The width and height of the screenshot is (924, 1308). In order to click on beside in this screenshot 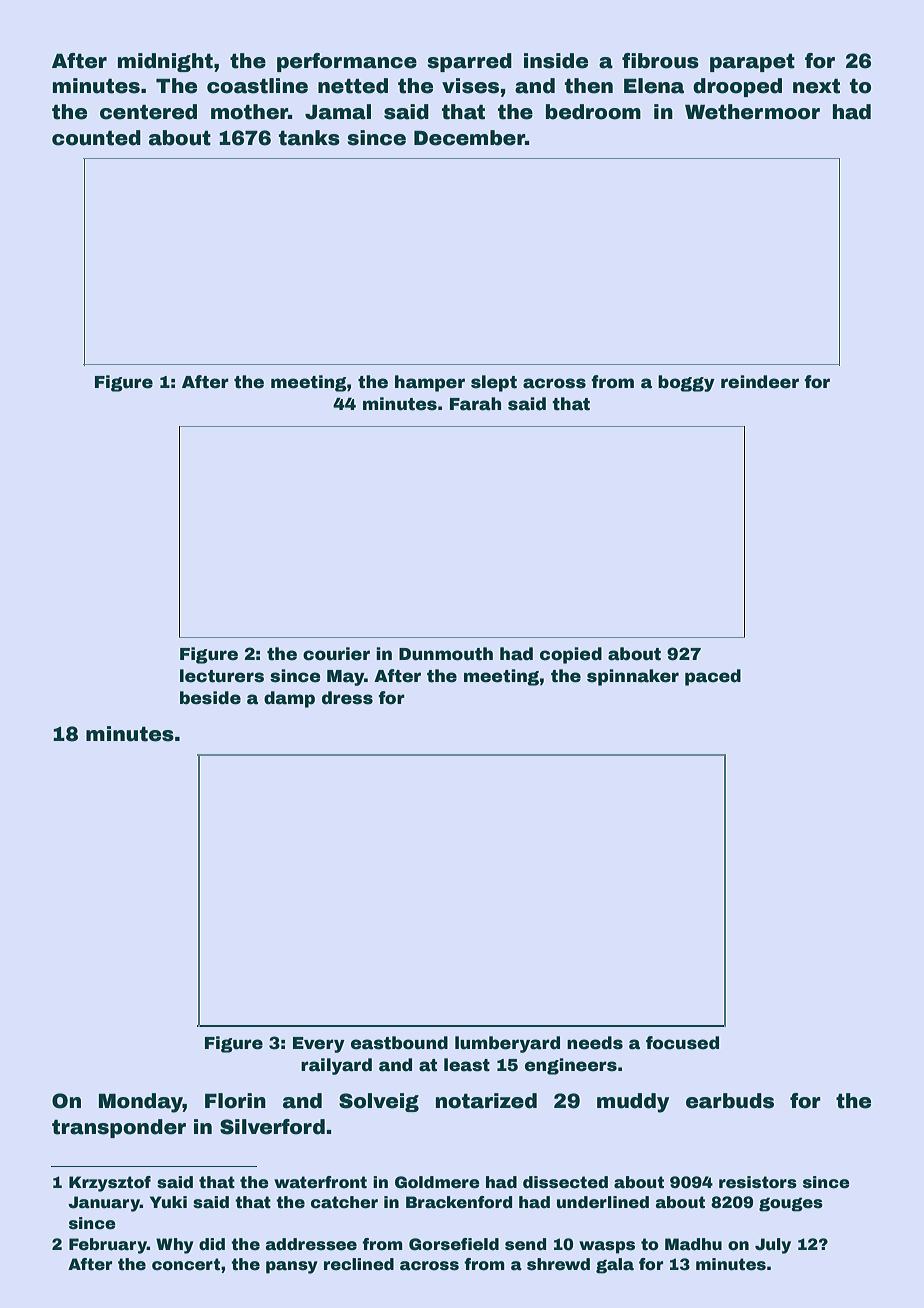, I will do `click(210, 698)`.
